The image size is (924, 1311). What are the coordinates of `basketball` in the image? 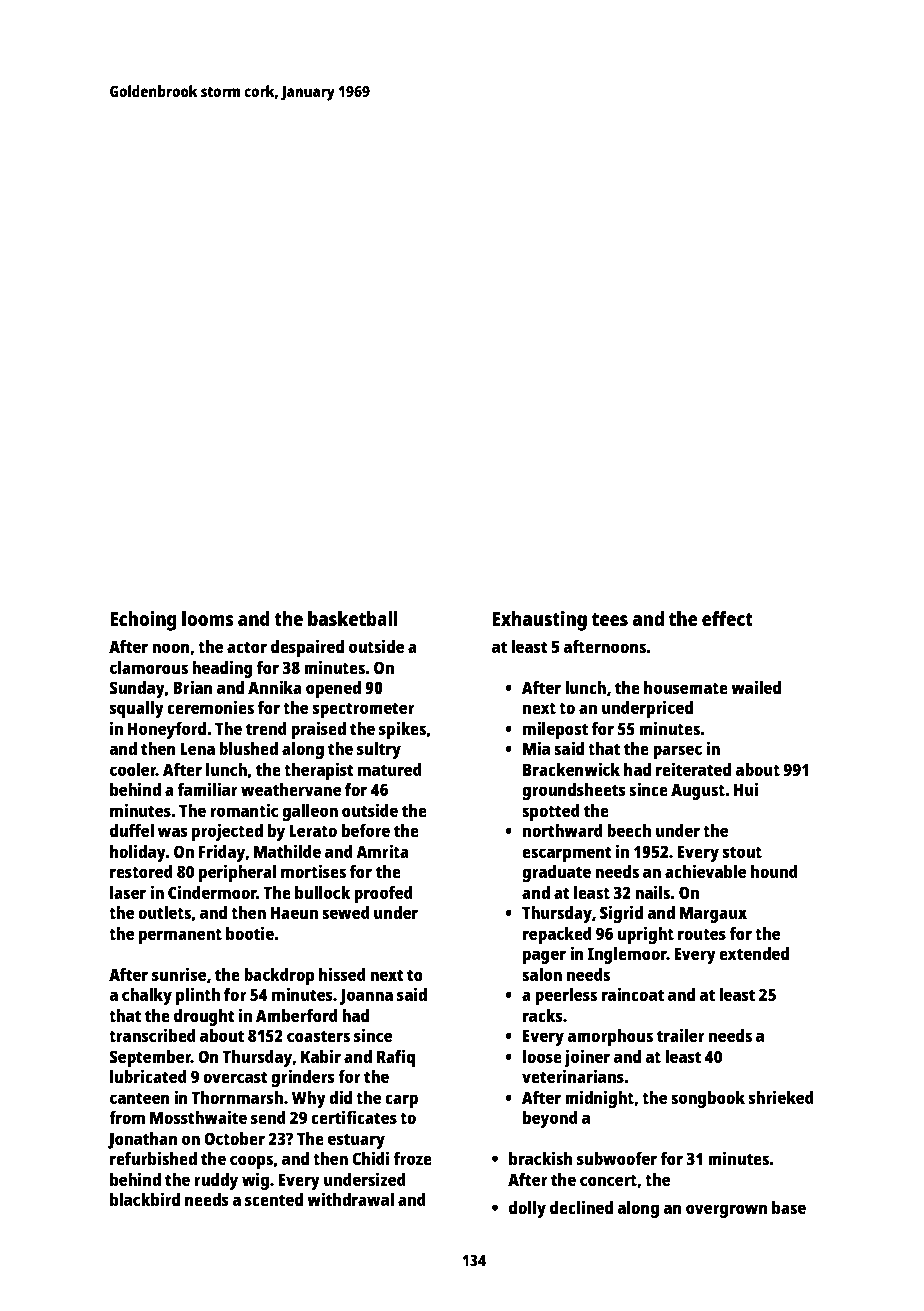 It's located at (353, 618).
